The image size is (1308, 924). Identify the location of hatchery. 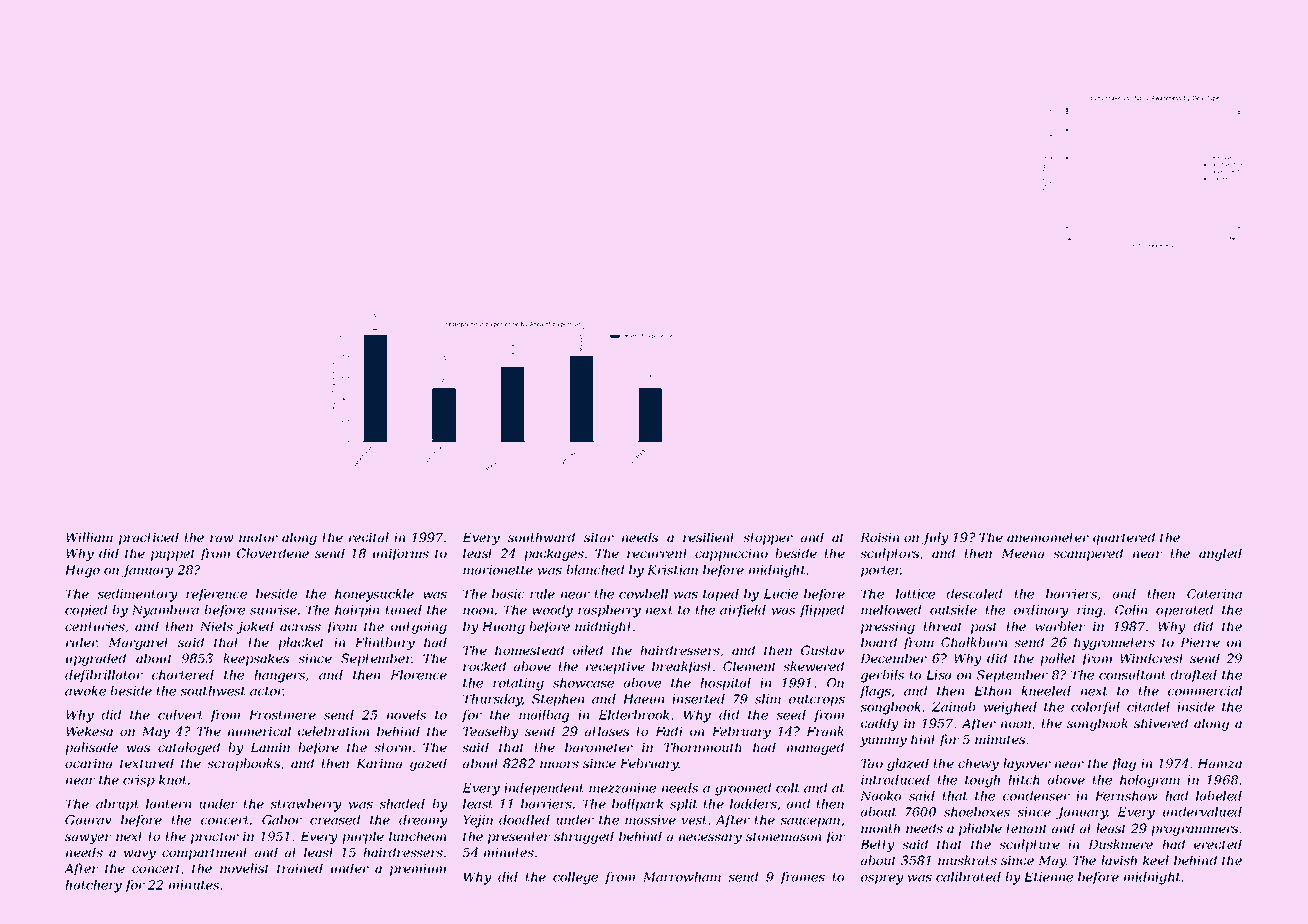
(93, 886).
